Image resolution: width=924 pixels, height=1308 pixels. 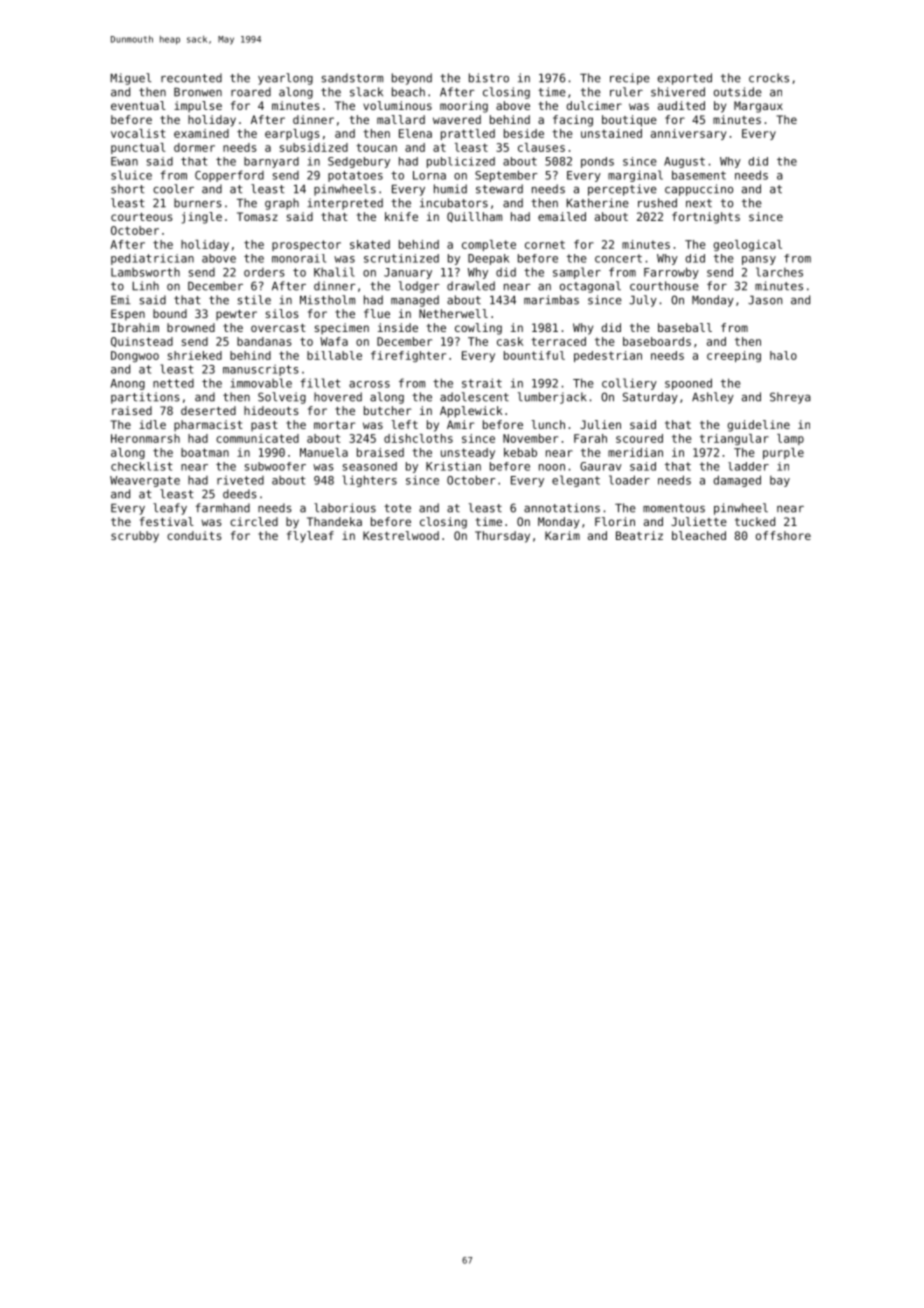 I want to click on shivered, so click(x=678, y=92).
